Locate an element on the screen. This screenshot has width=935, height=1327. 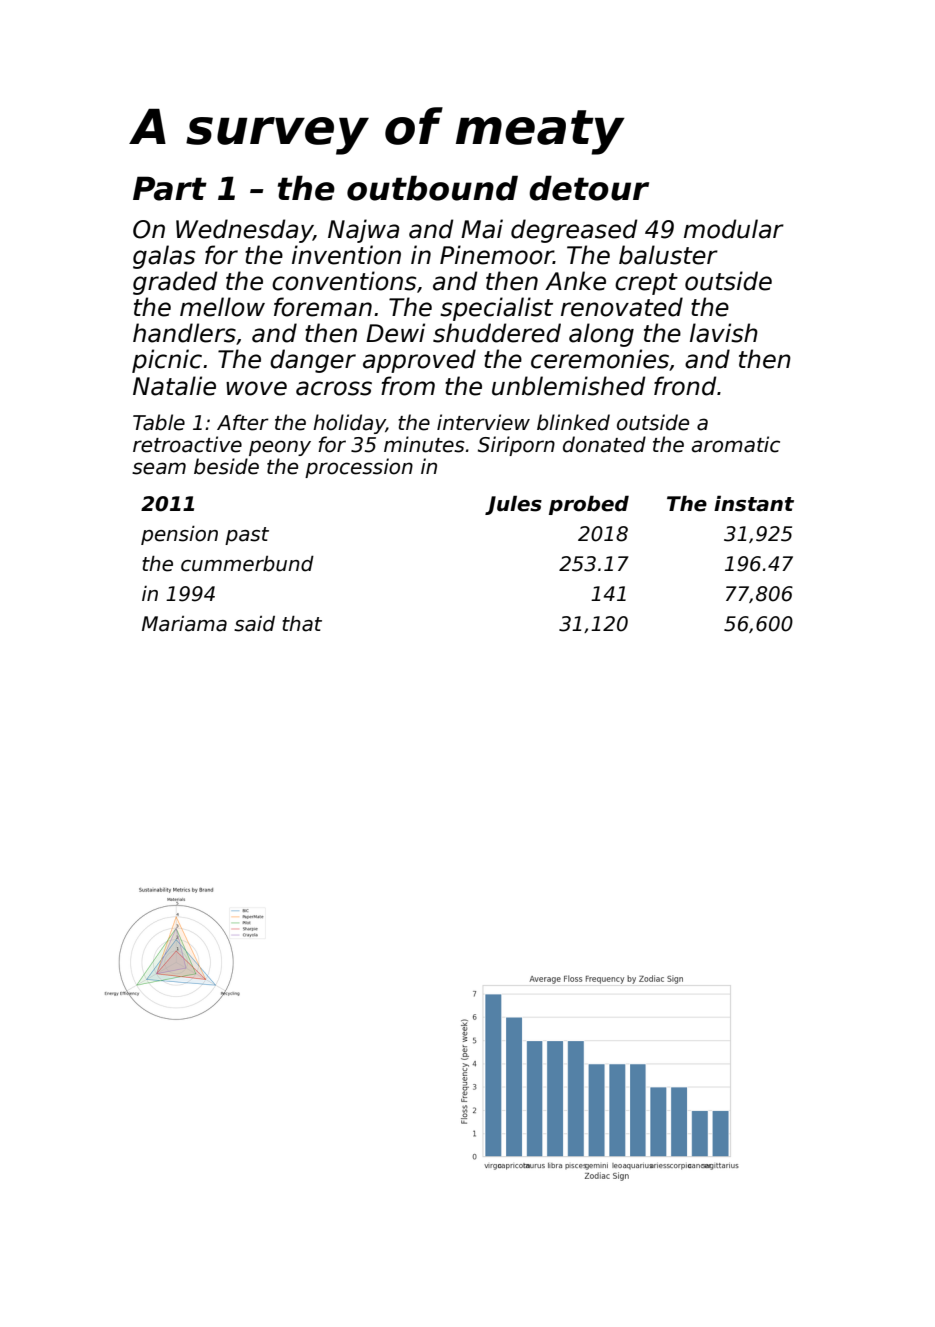
procession is located at coordinates (359, 468).
